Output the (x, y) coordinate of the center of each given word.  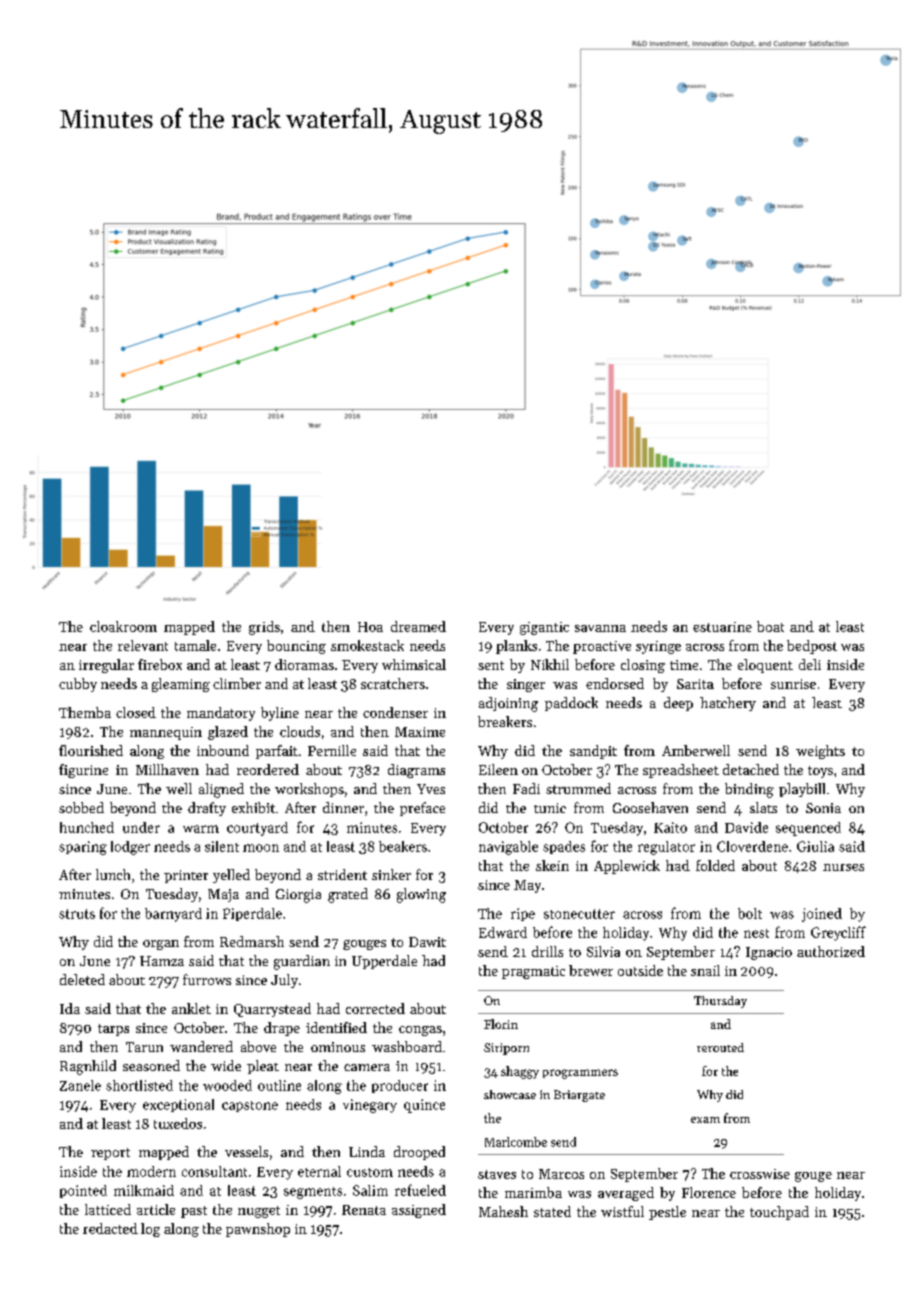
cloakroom (123, 626)
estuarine (722, 627)
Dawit (427, 942)
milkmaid (144, 1190)
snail (705, 970)
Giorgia (298, 896)
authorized (831, 951)
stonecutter (579, 914)
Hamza (162, 961)
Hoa (370, 627)
